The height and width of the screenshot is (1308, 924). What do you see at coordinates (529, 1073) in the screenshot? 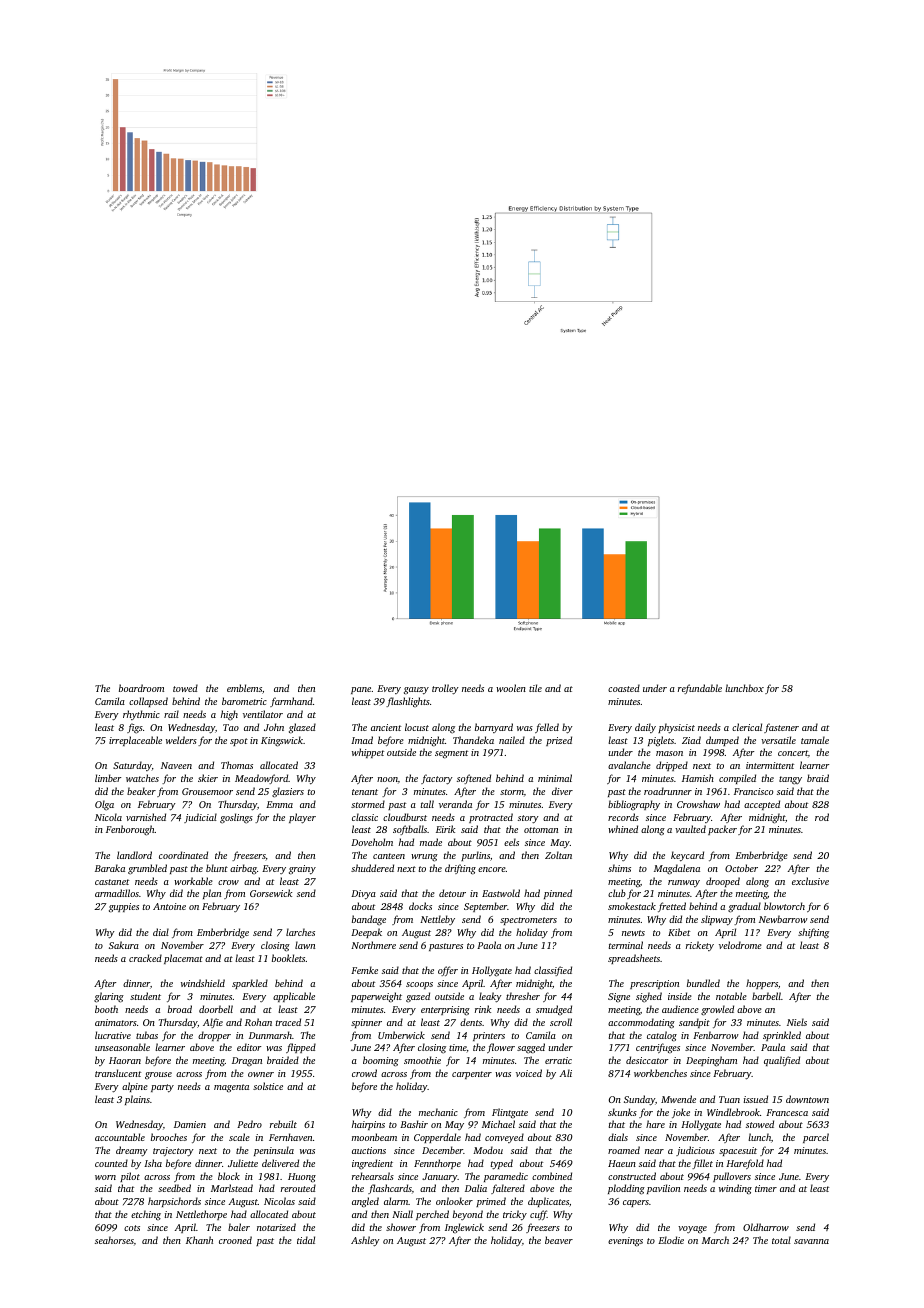
I see `voiced` at bounding box center [529, 1073].
